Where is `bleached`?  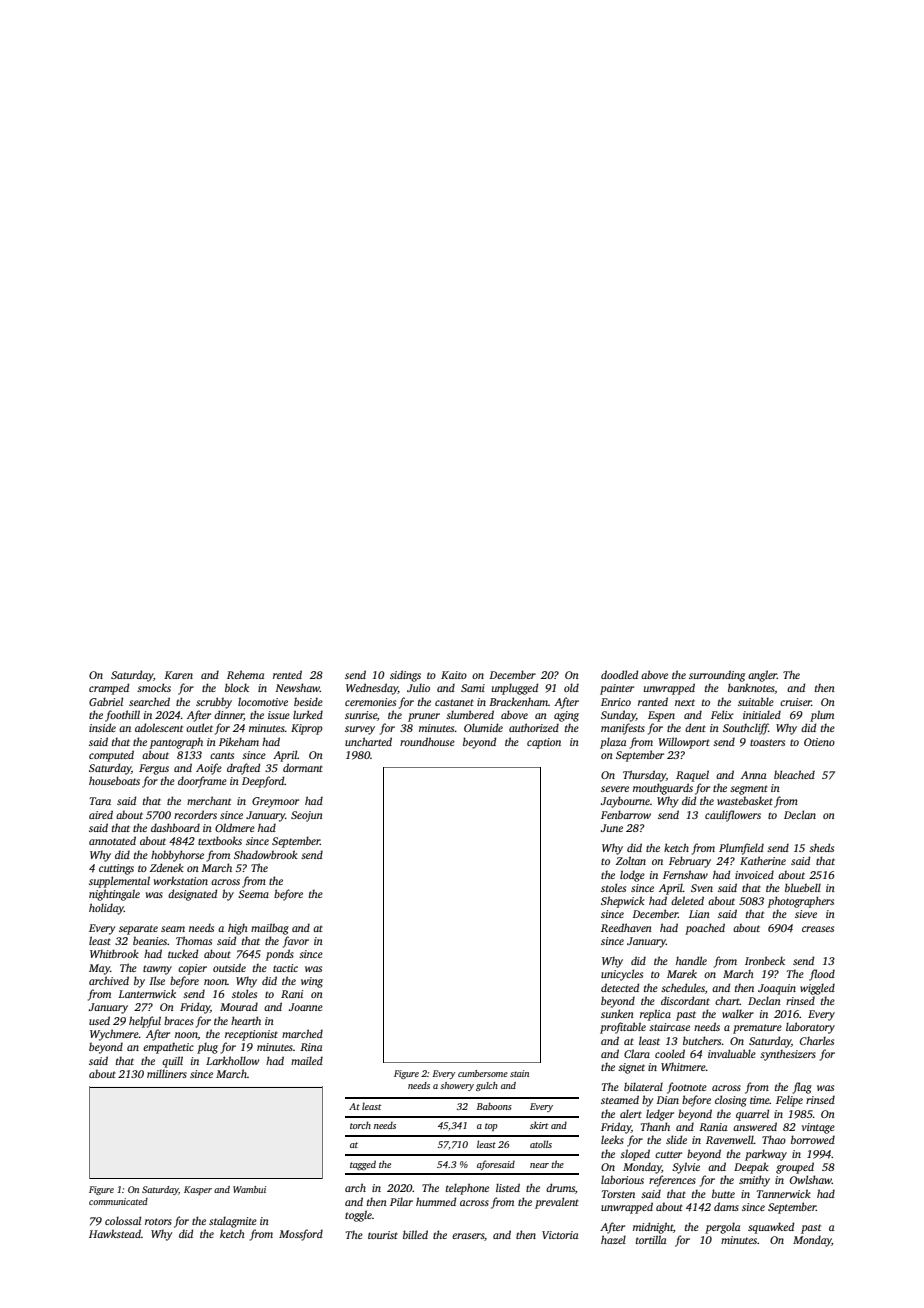 bleached is located at coordinates (794, 774).
